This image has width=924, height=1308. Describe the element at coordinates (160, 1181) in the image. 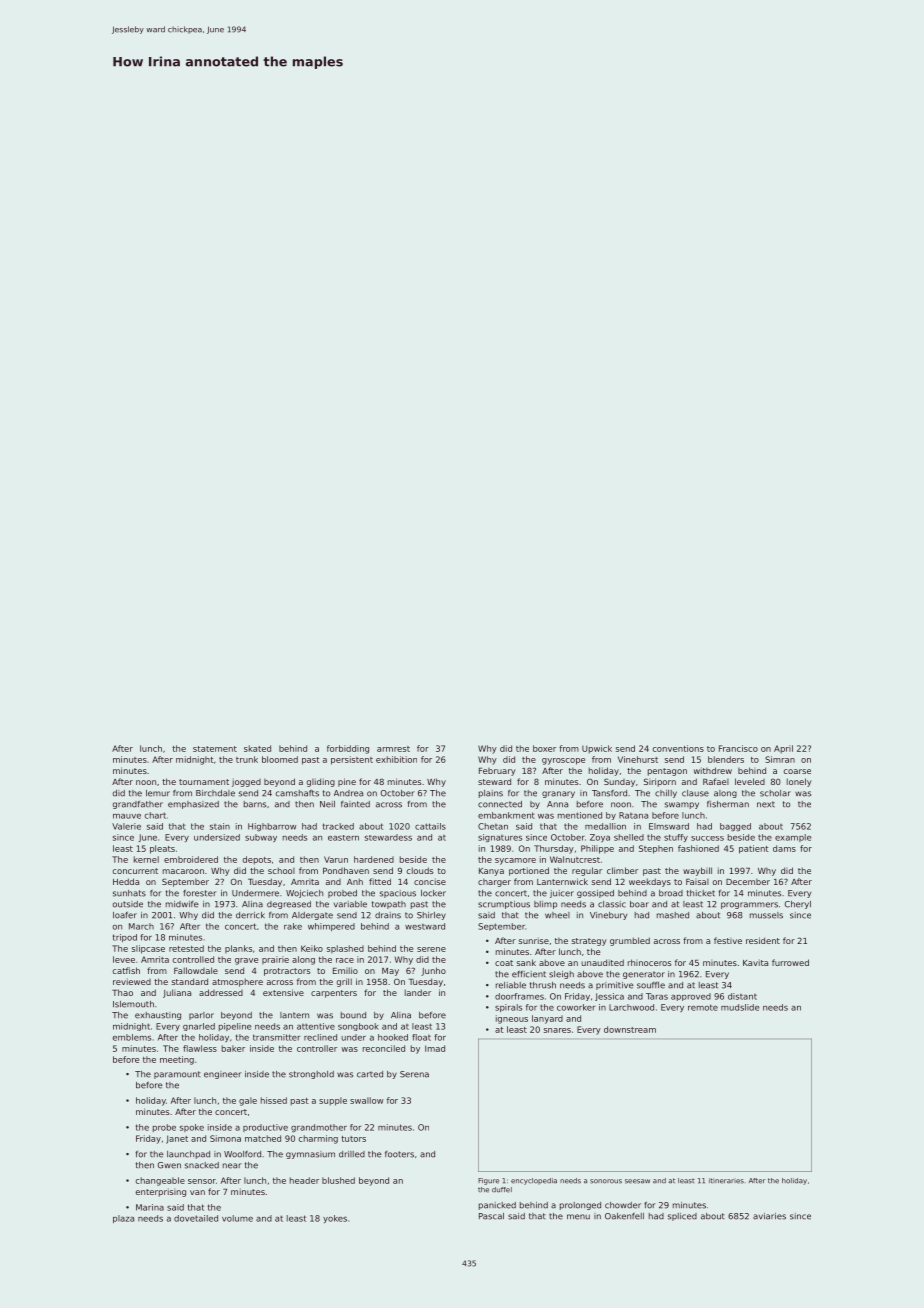

I see `changeable` at that location.
